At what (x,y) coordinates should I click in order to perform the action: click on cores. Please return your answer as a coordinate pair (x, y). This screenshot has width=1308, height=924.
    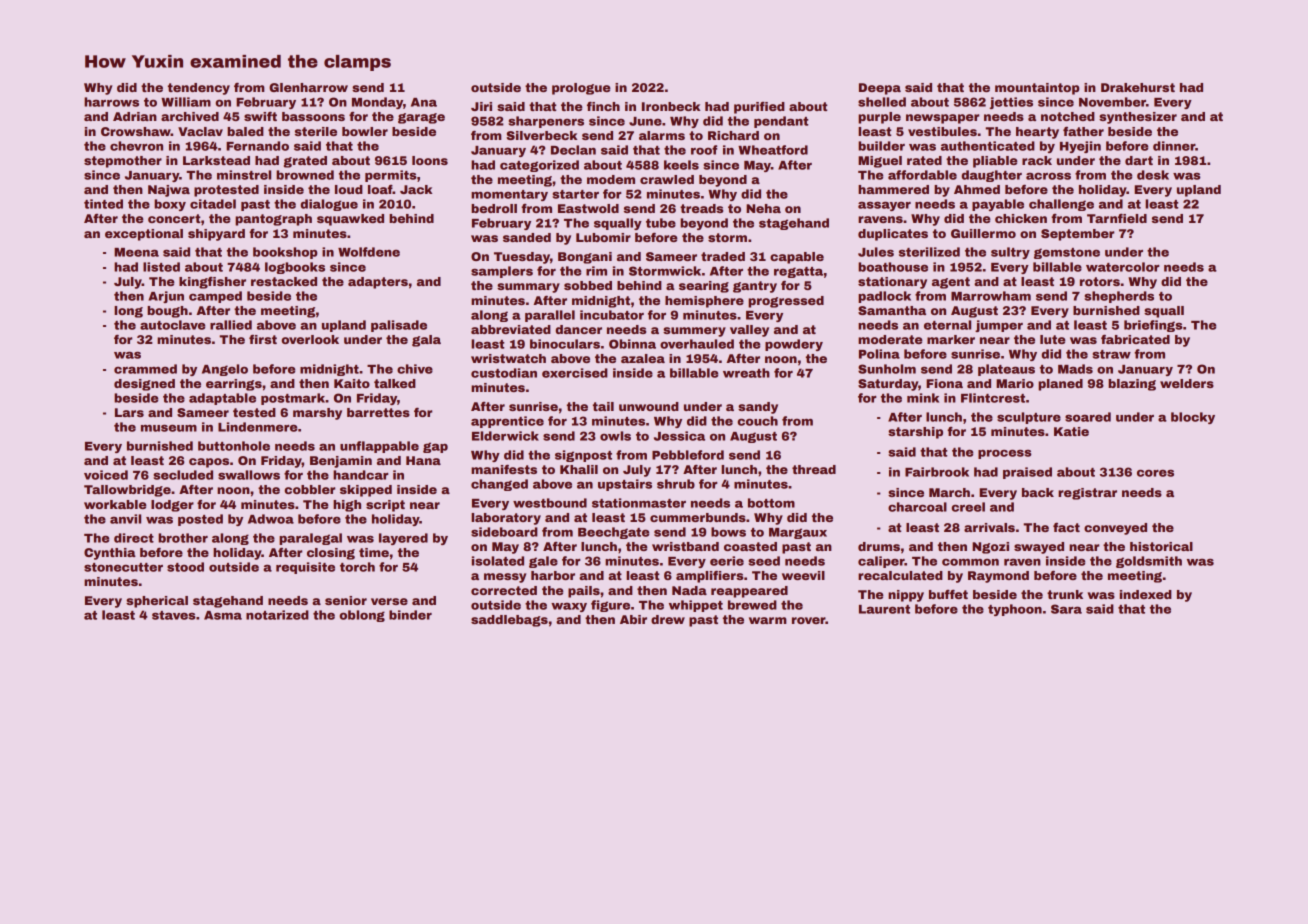
    Looking at the image, I should click on (1155, 473).
